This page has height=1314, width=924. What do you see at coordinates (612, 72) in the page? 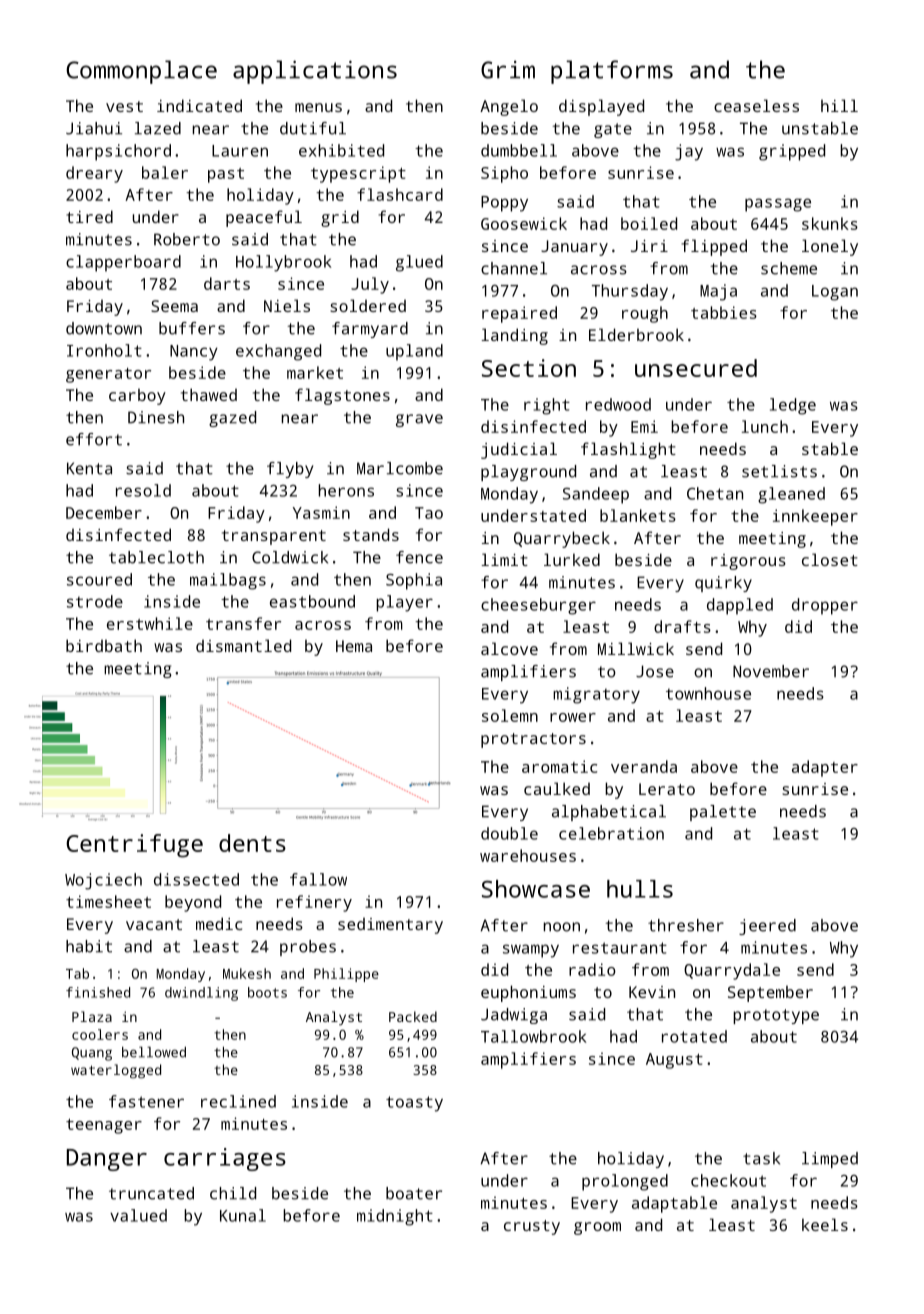
I see `platforms` at bounding box center [612, 72].
